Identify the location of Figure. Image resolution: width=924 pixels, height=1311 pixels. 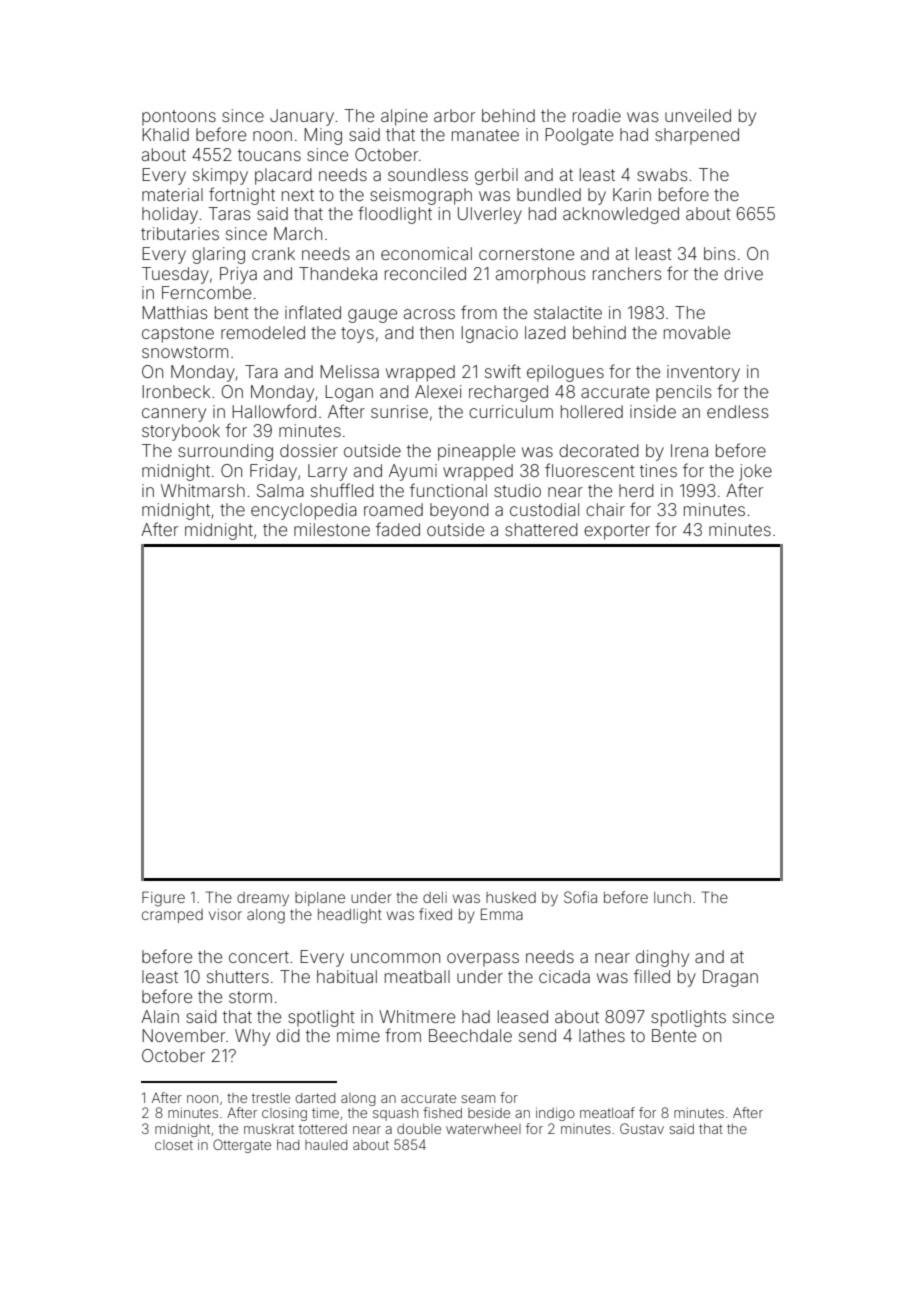
(163, 899).
